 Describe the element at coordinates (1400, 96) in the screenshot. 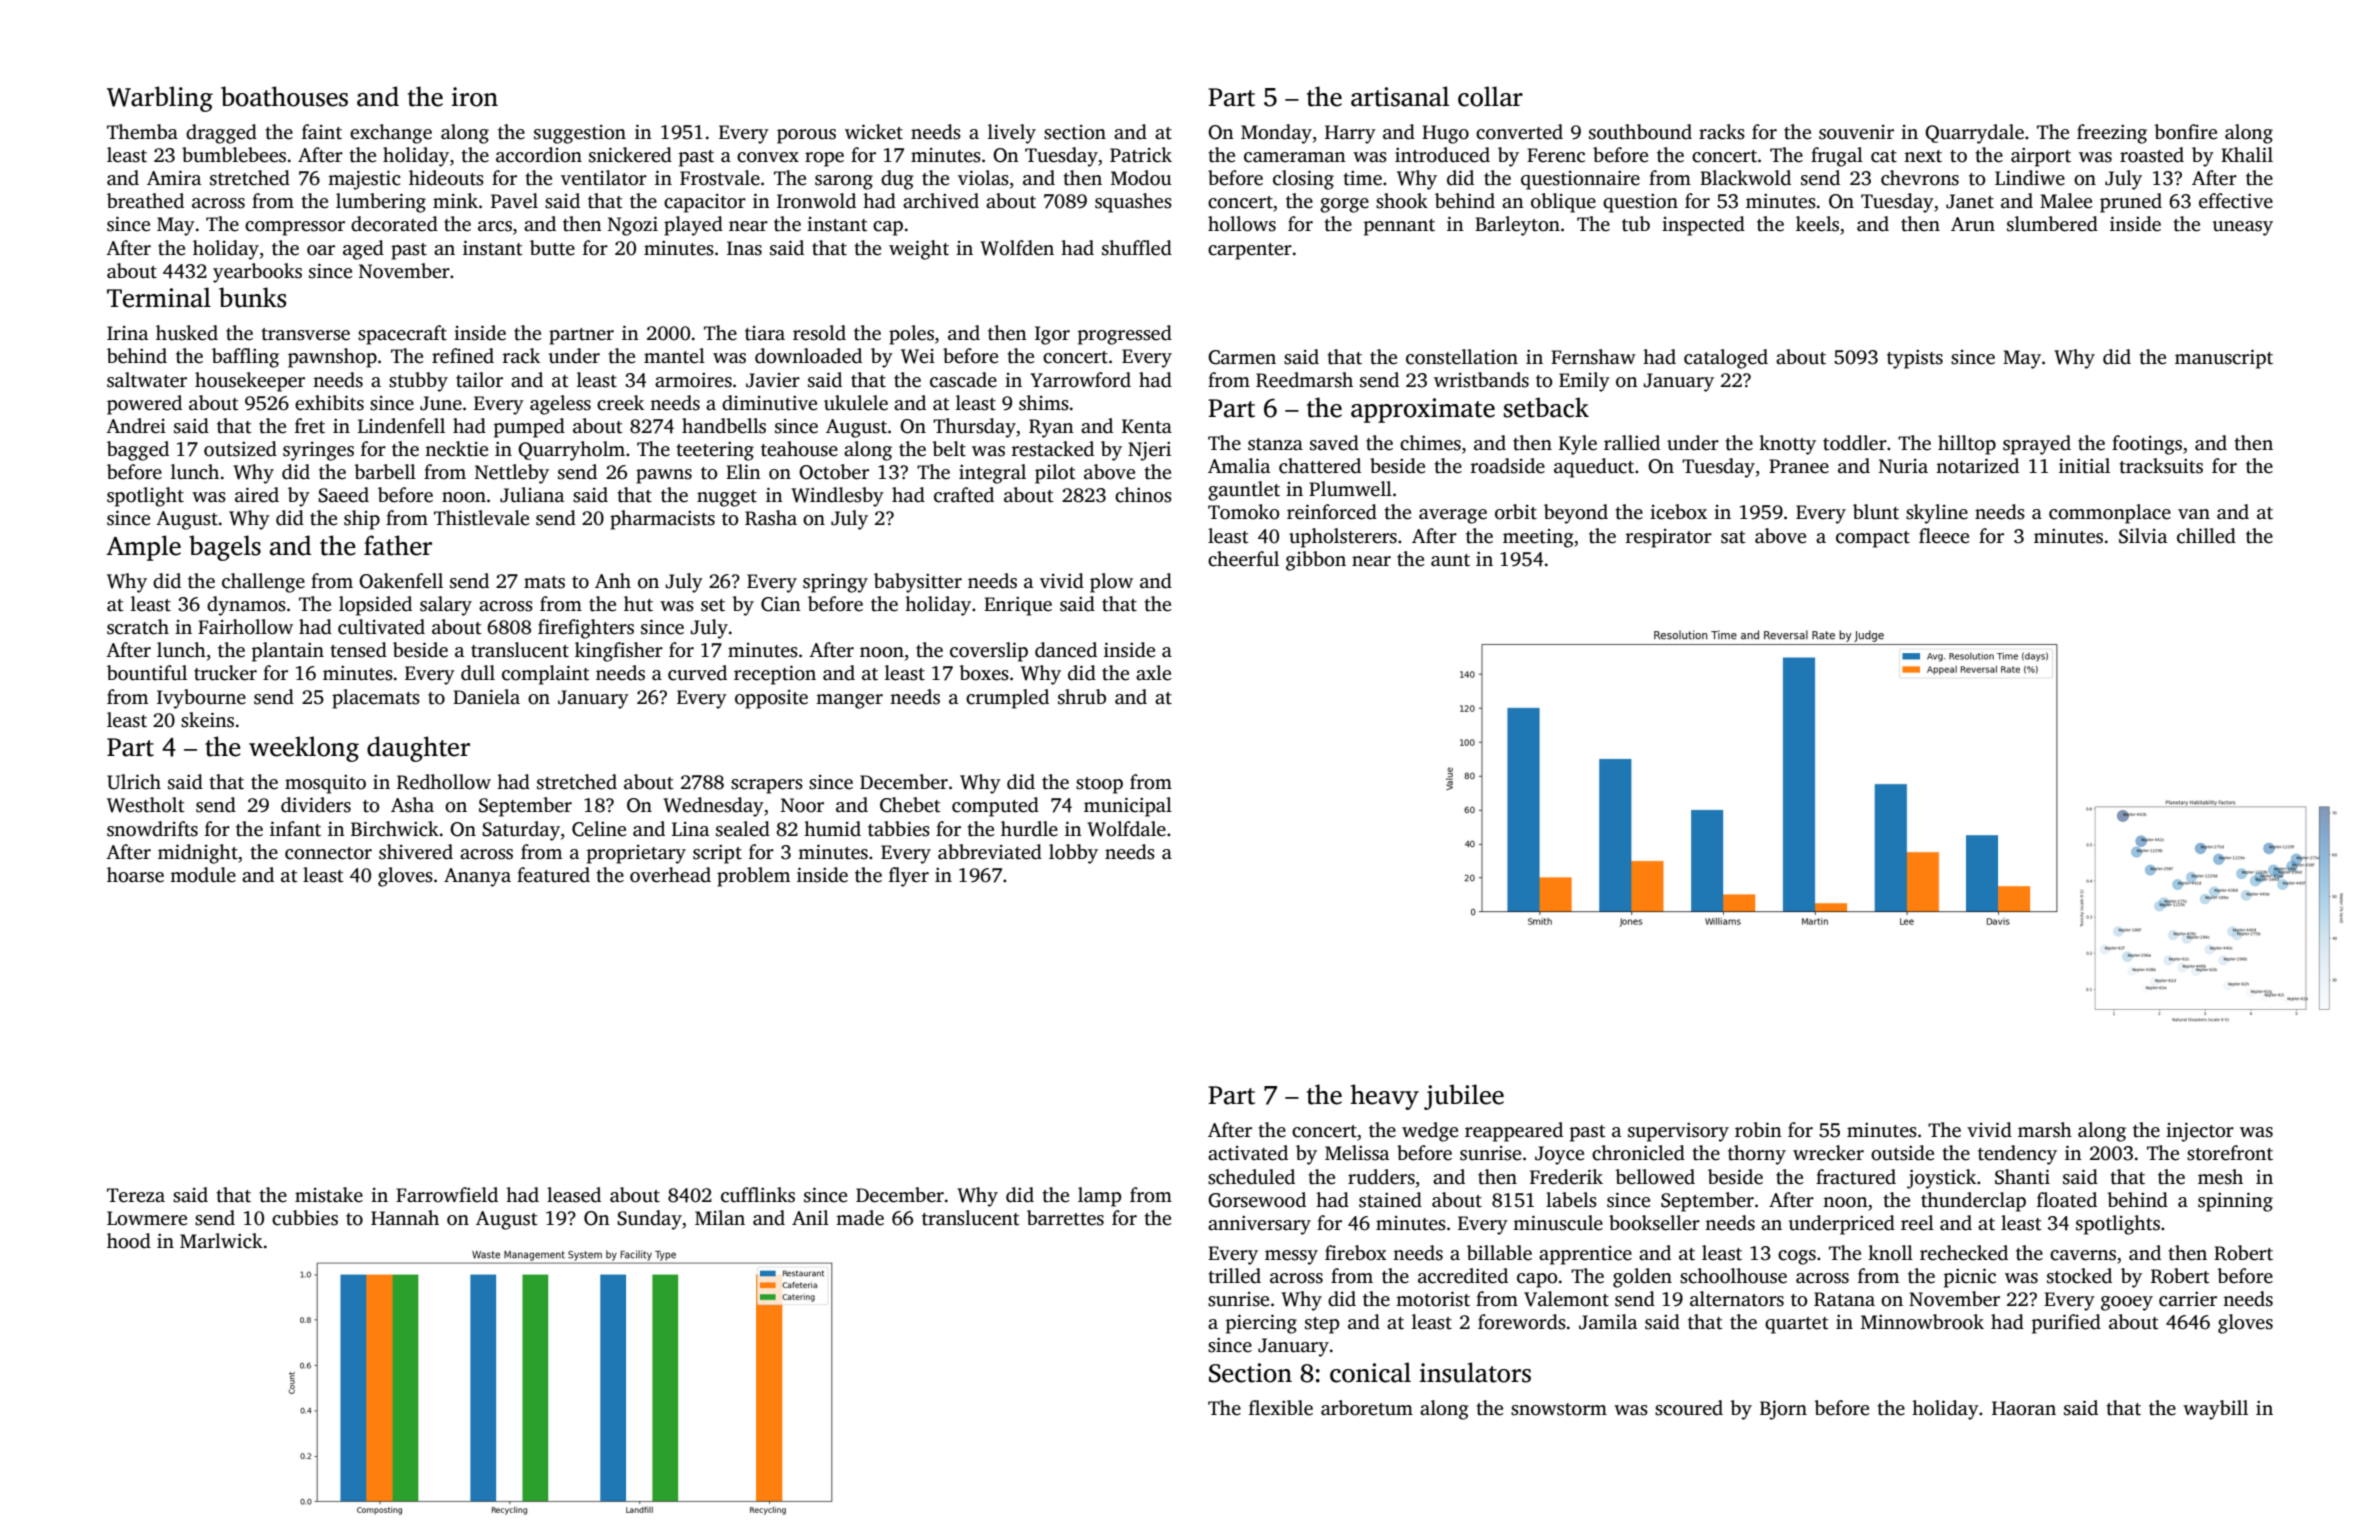

I see `artisanal` at that location.
